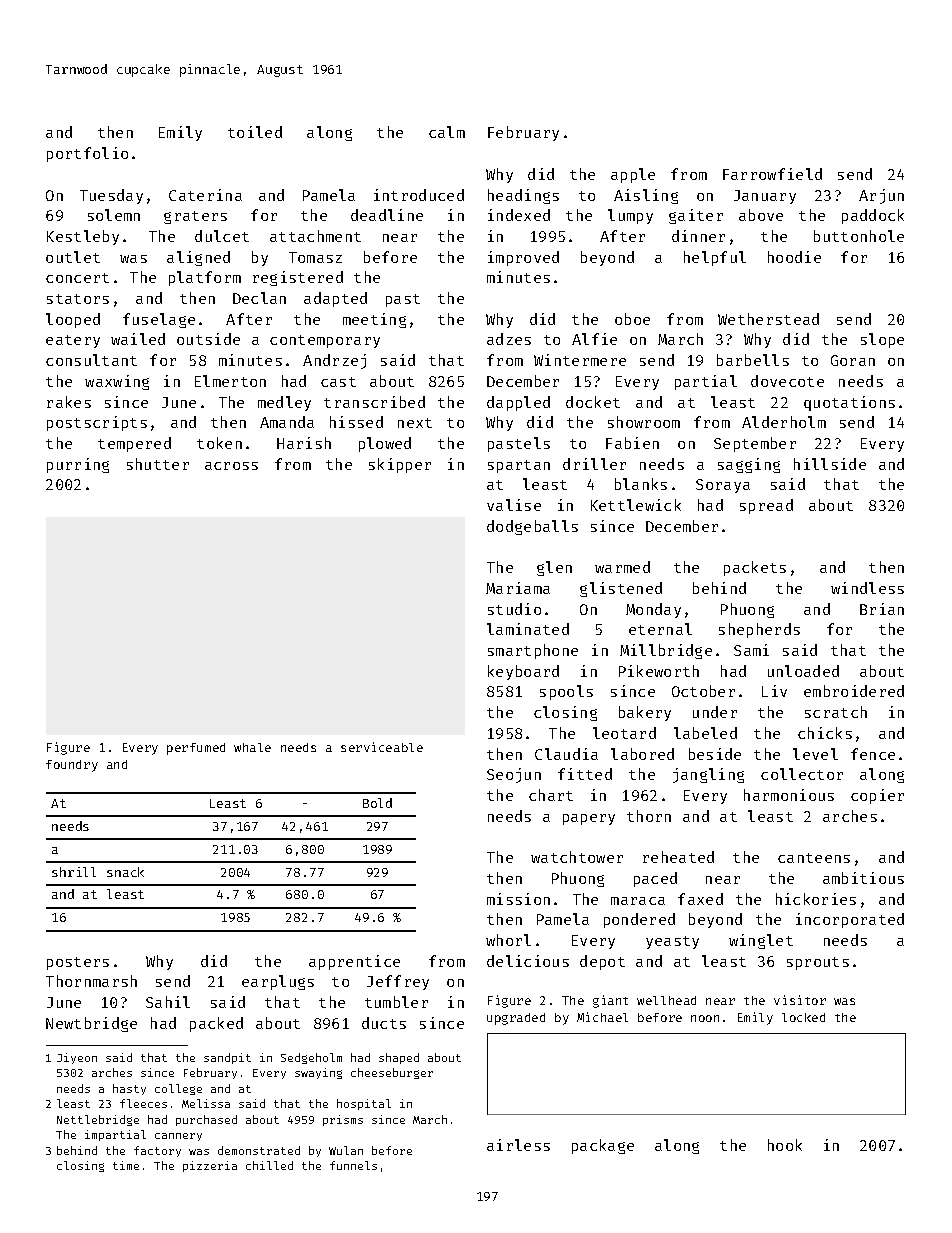 The image size is (952, 1233). What do you see at coordinates (830, 464) in the document?
I see `hillside` at bounding box center [830, 464].
